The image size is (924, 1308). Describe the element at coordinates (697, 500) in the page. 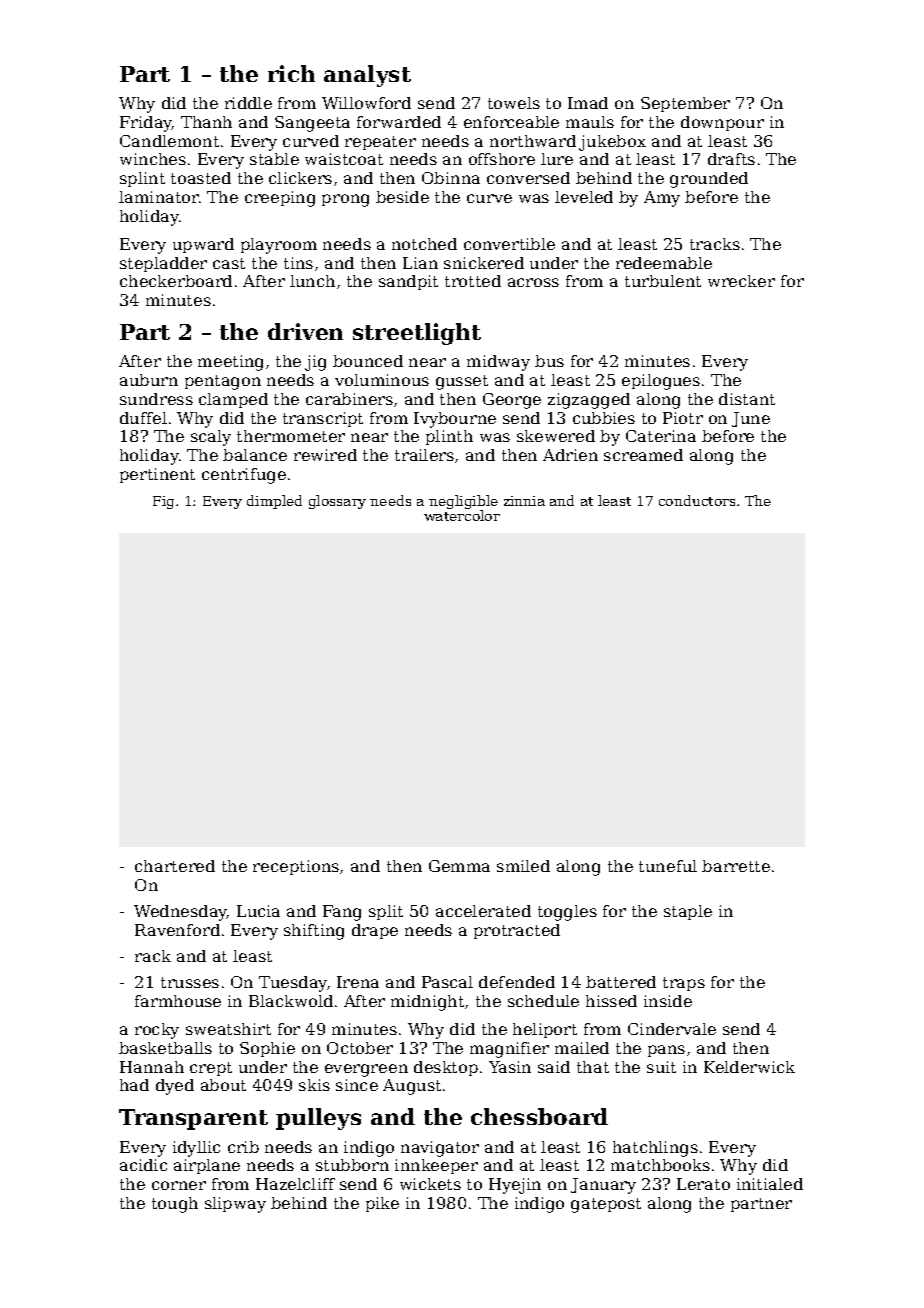

I see `conductors` at that location.
